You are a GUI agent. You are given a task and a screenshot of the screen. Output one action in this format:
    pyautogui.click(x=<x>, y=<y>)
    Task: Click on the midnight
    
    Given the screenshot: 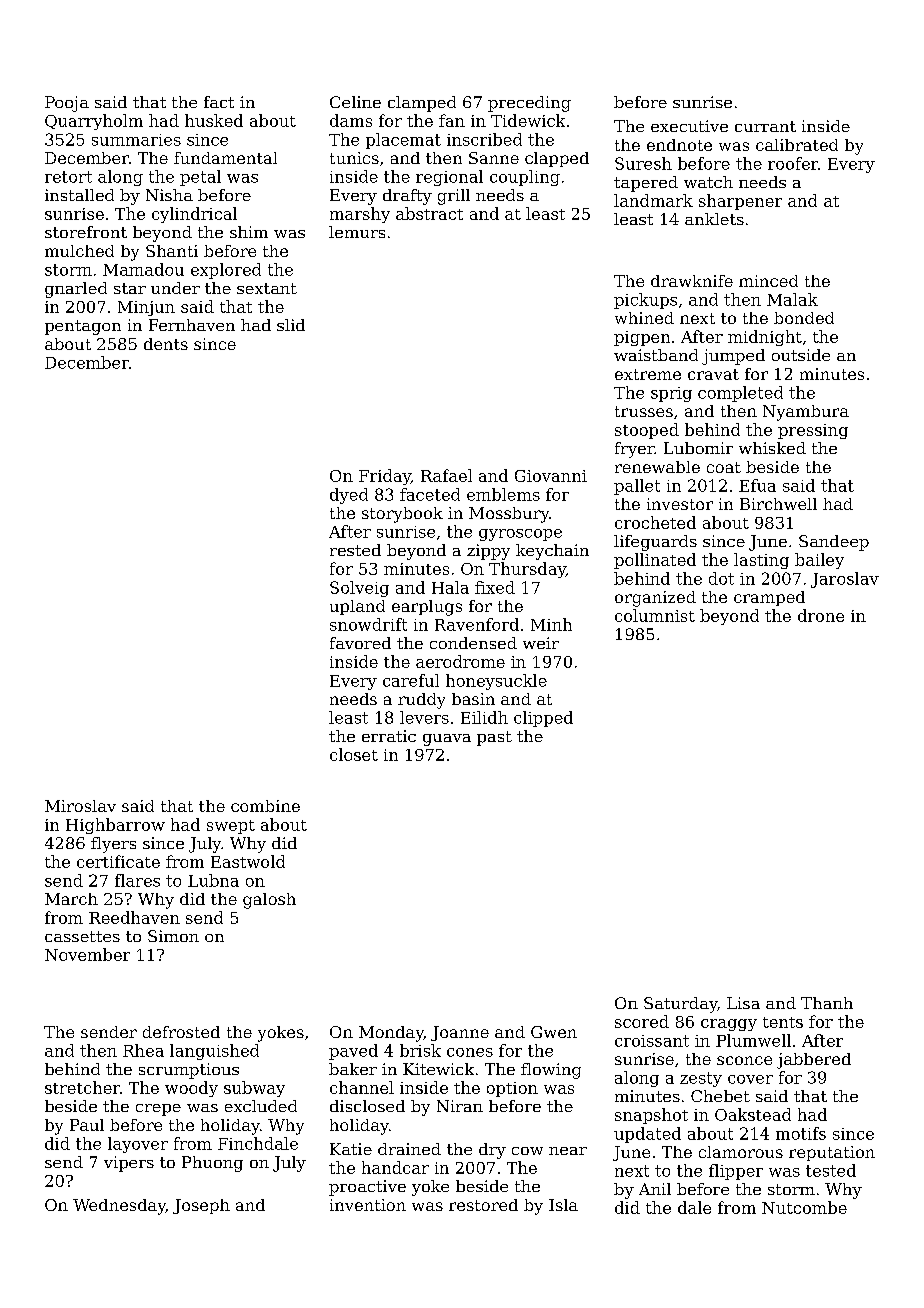 What is the action you would take?
    pyautogui.click(x=765, y=338)
